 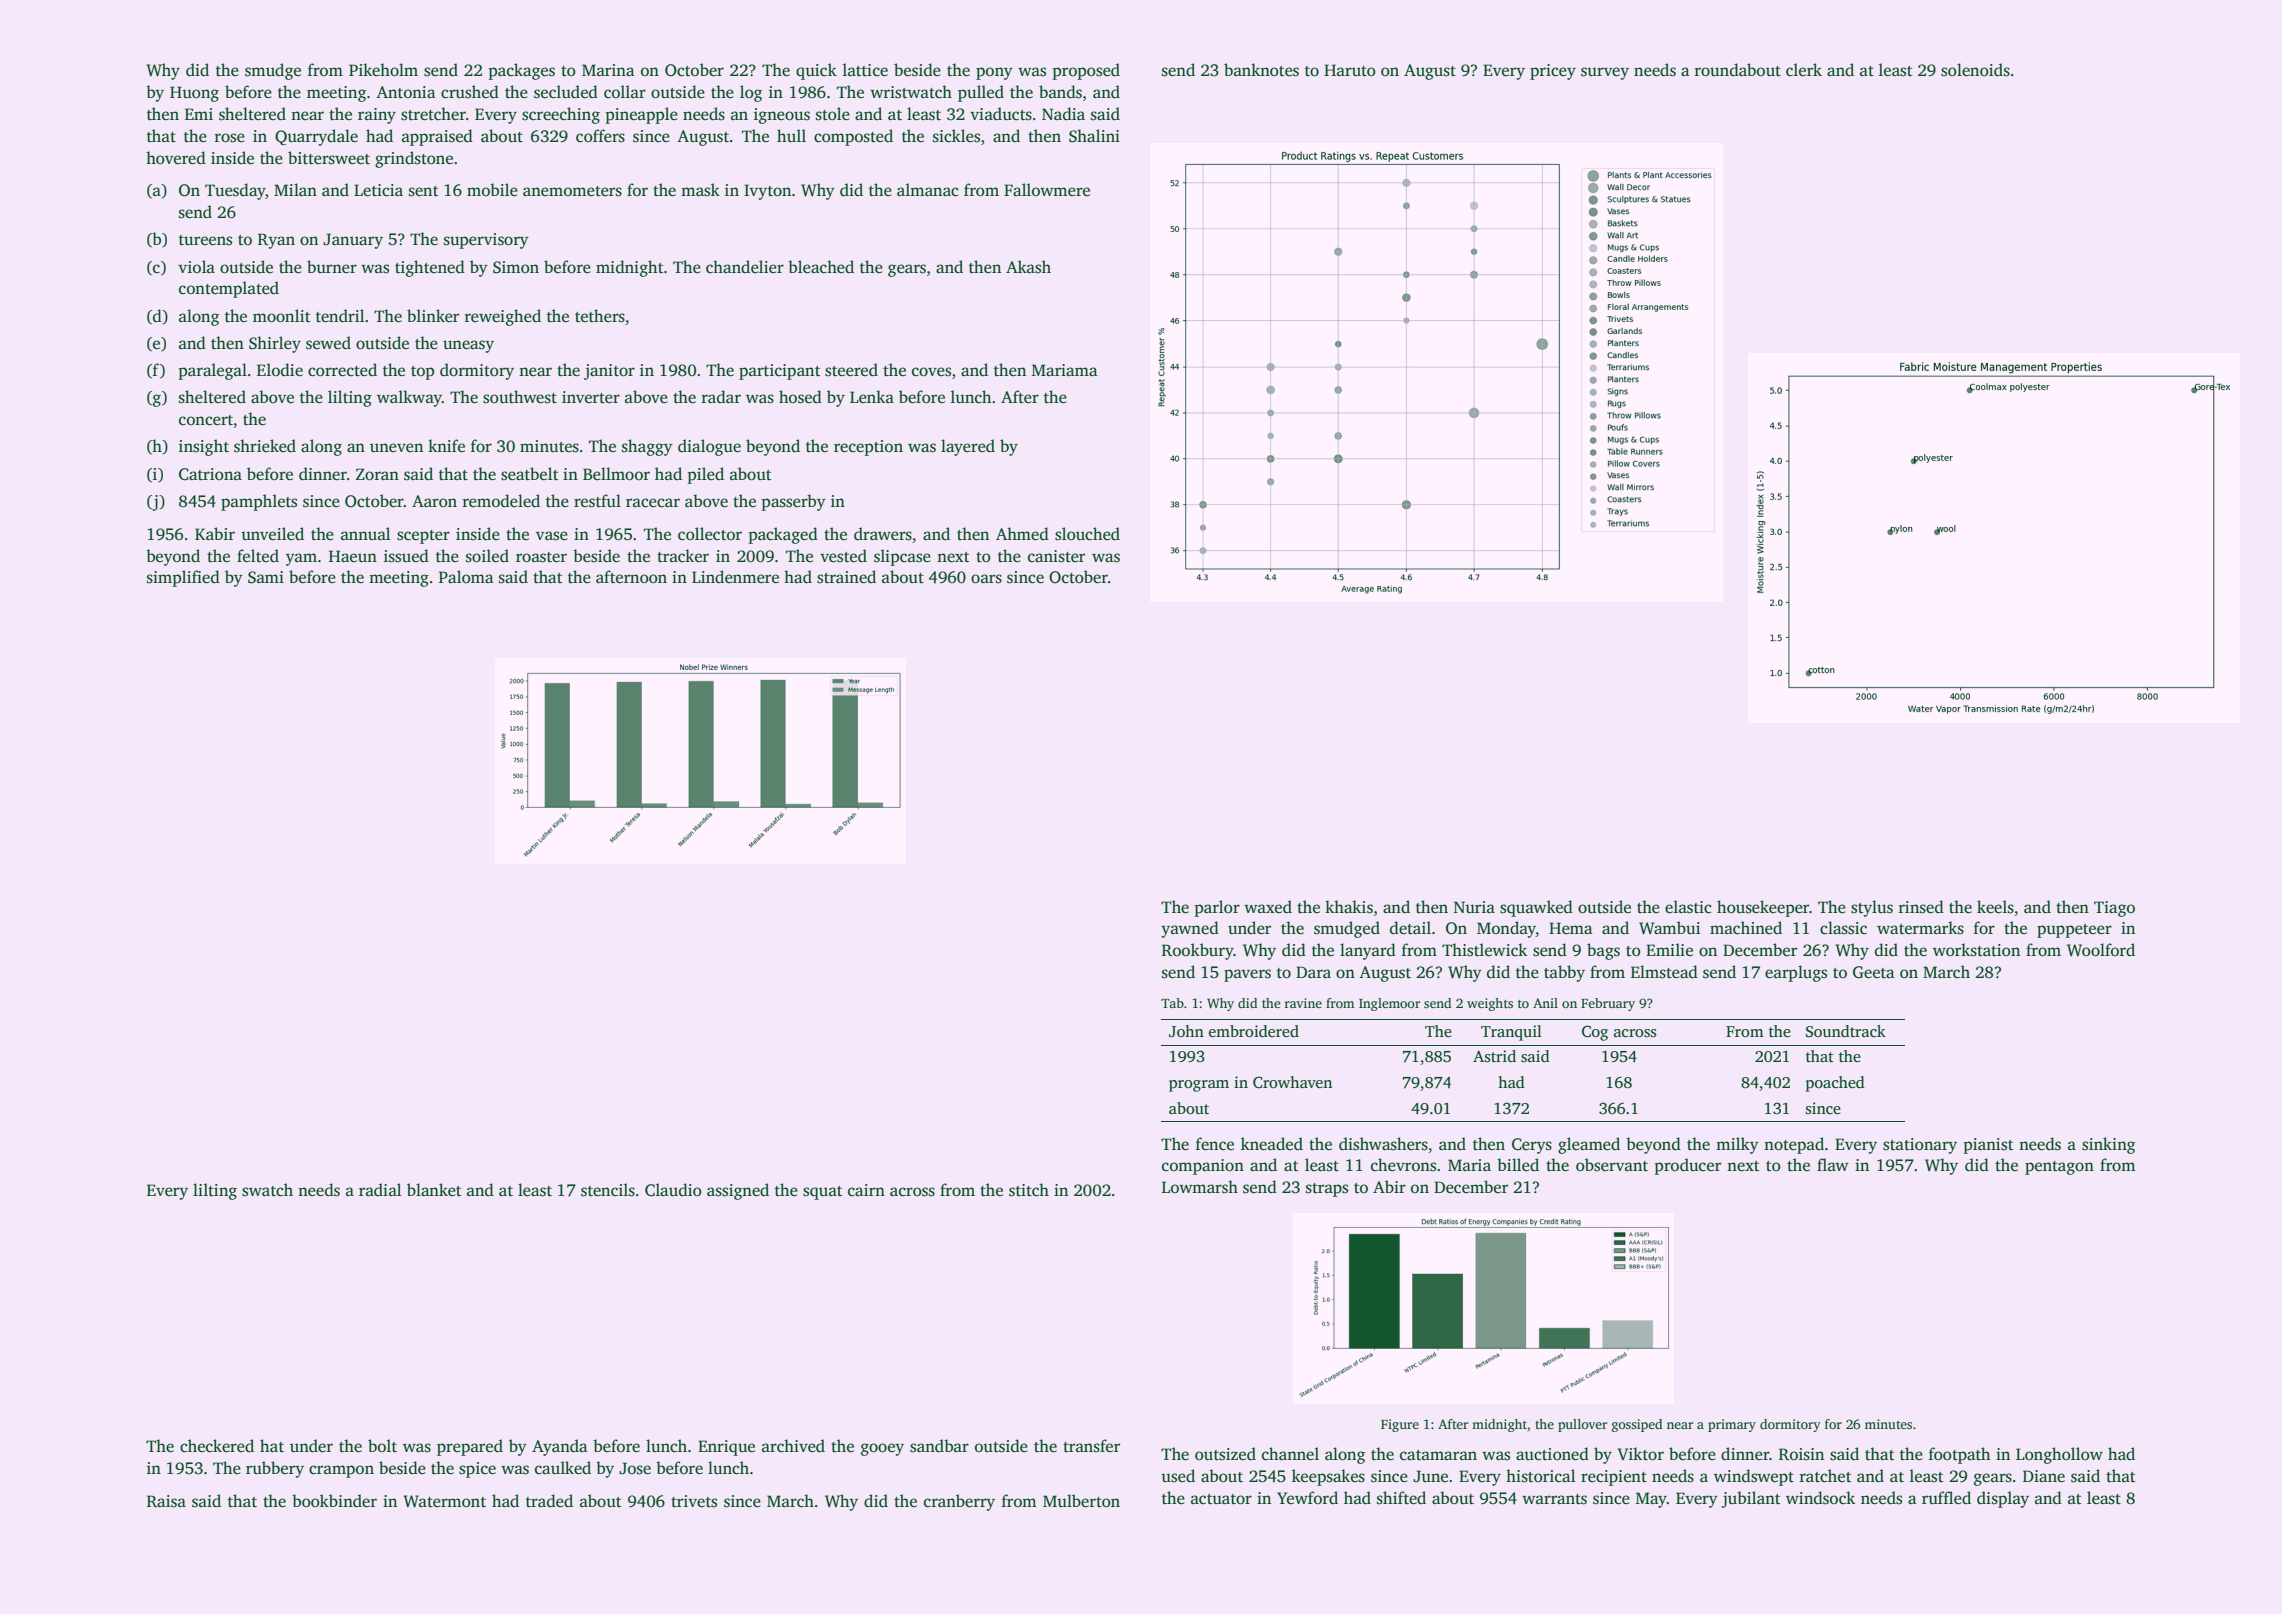 I want to click on pianist, so click(x=1988, y=1146).
